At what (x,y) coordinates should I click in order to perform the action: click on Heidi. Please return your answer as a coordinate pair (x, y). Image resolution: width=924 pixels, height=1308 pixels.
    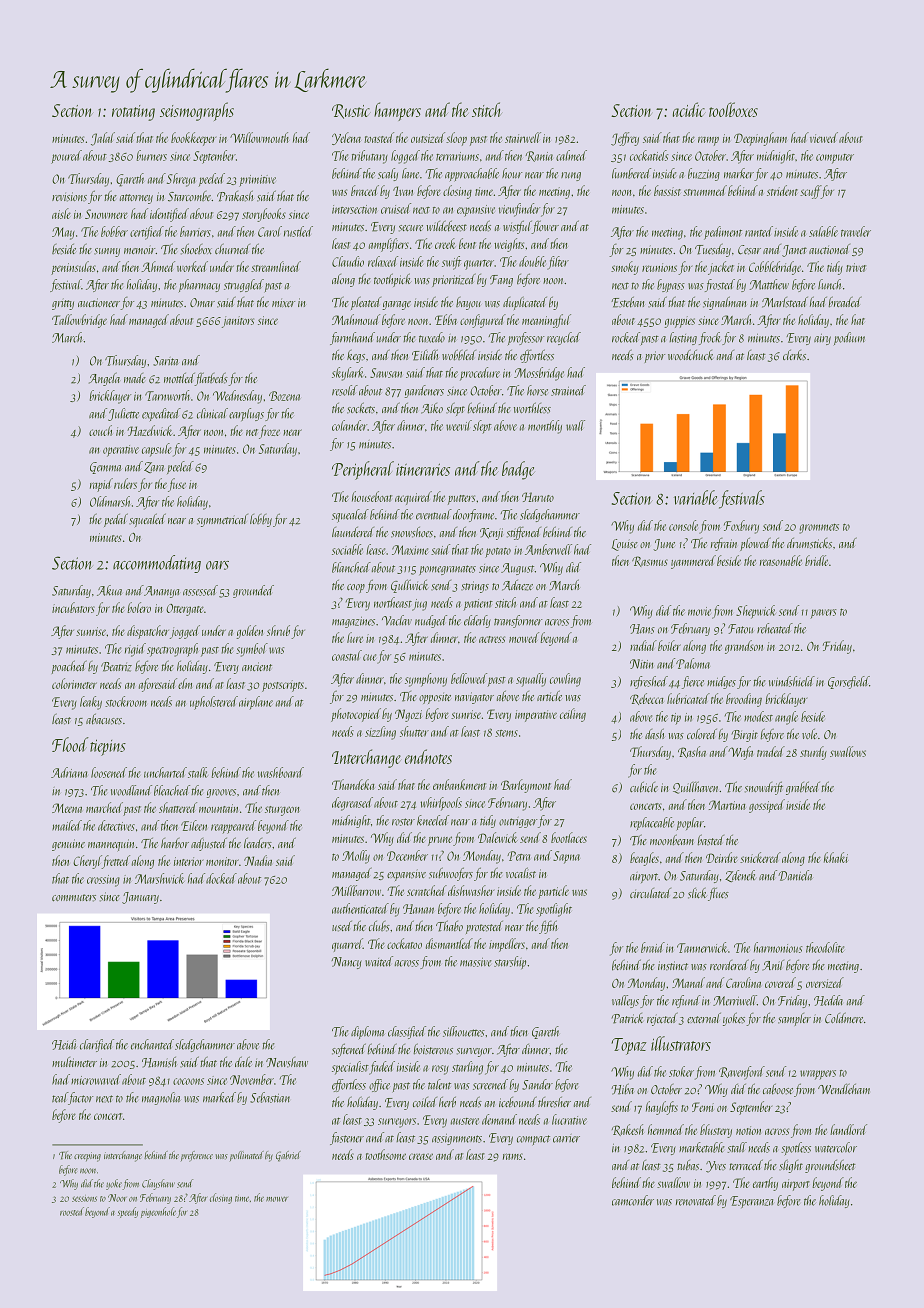
    Looking at the image, I should click on (64, 1044).
